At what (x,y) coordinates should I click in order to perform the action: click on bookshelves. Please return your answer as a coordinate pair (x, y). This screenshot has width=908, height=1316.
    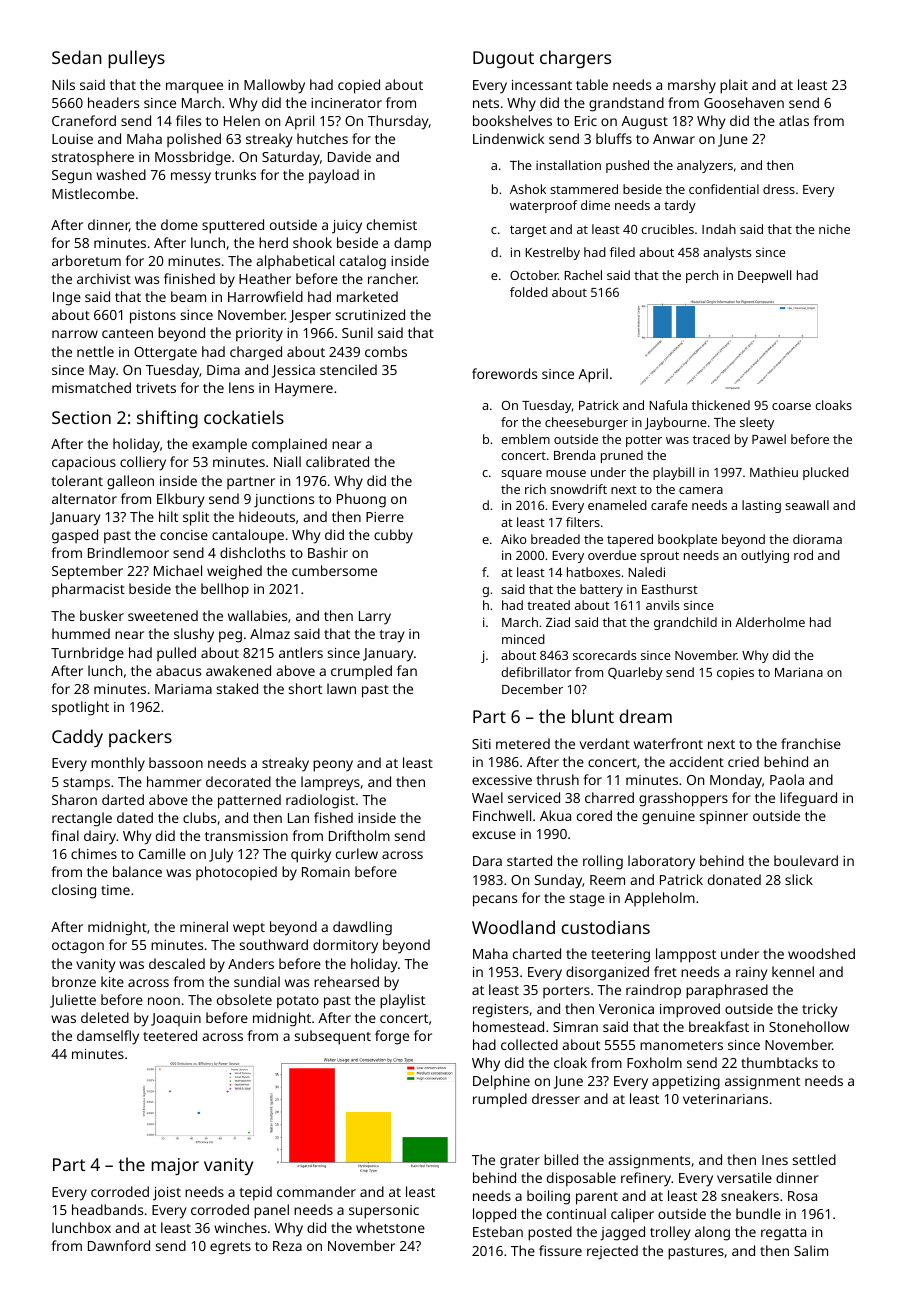
    Looking at the image, I should click on (512, 120).
